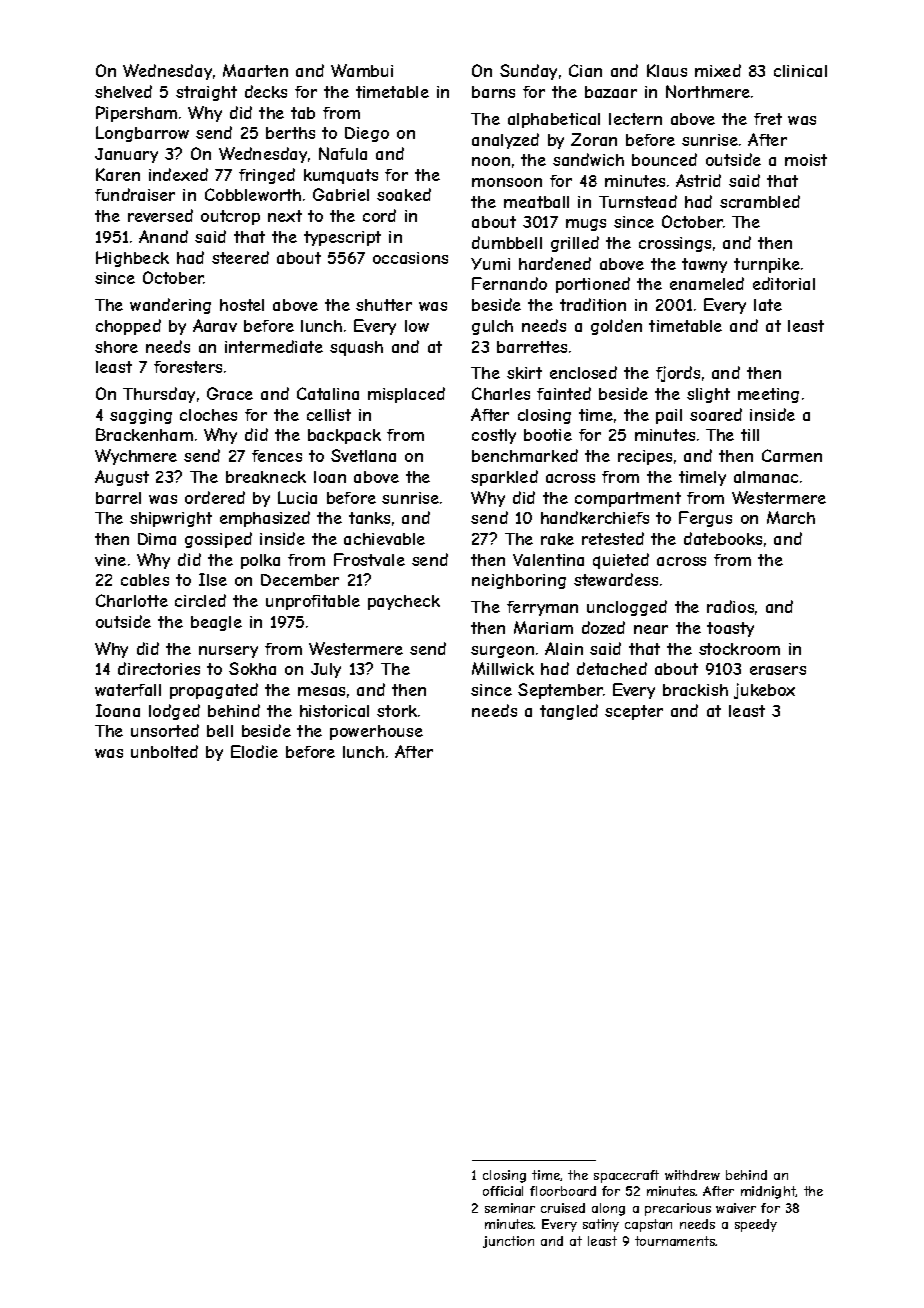 Image resolution: width=924 pixels, height=1308 pixels. Describe the element at coordinates (667, 70) in the screenshot. I see `Klaus` at that location.
